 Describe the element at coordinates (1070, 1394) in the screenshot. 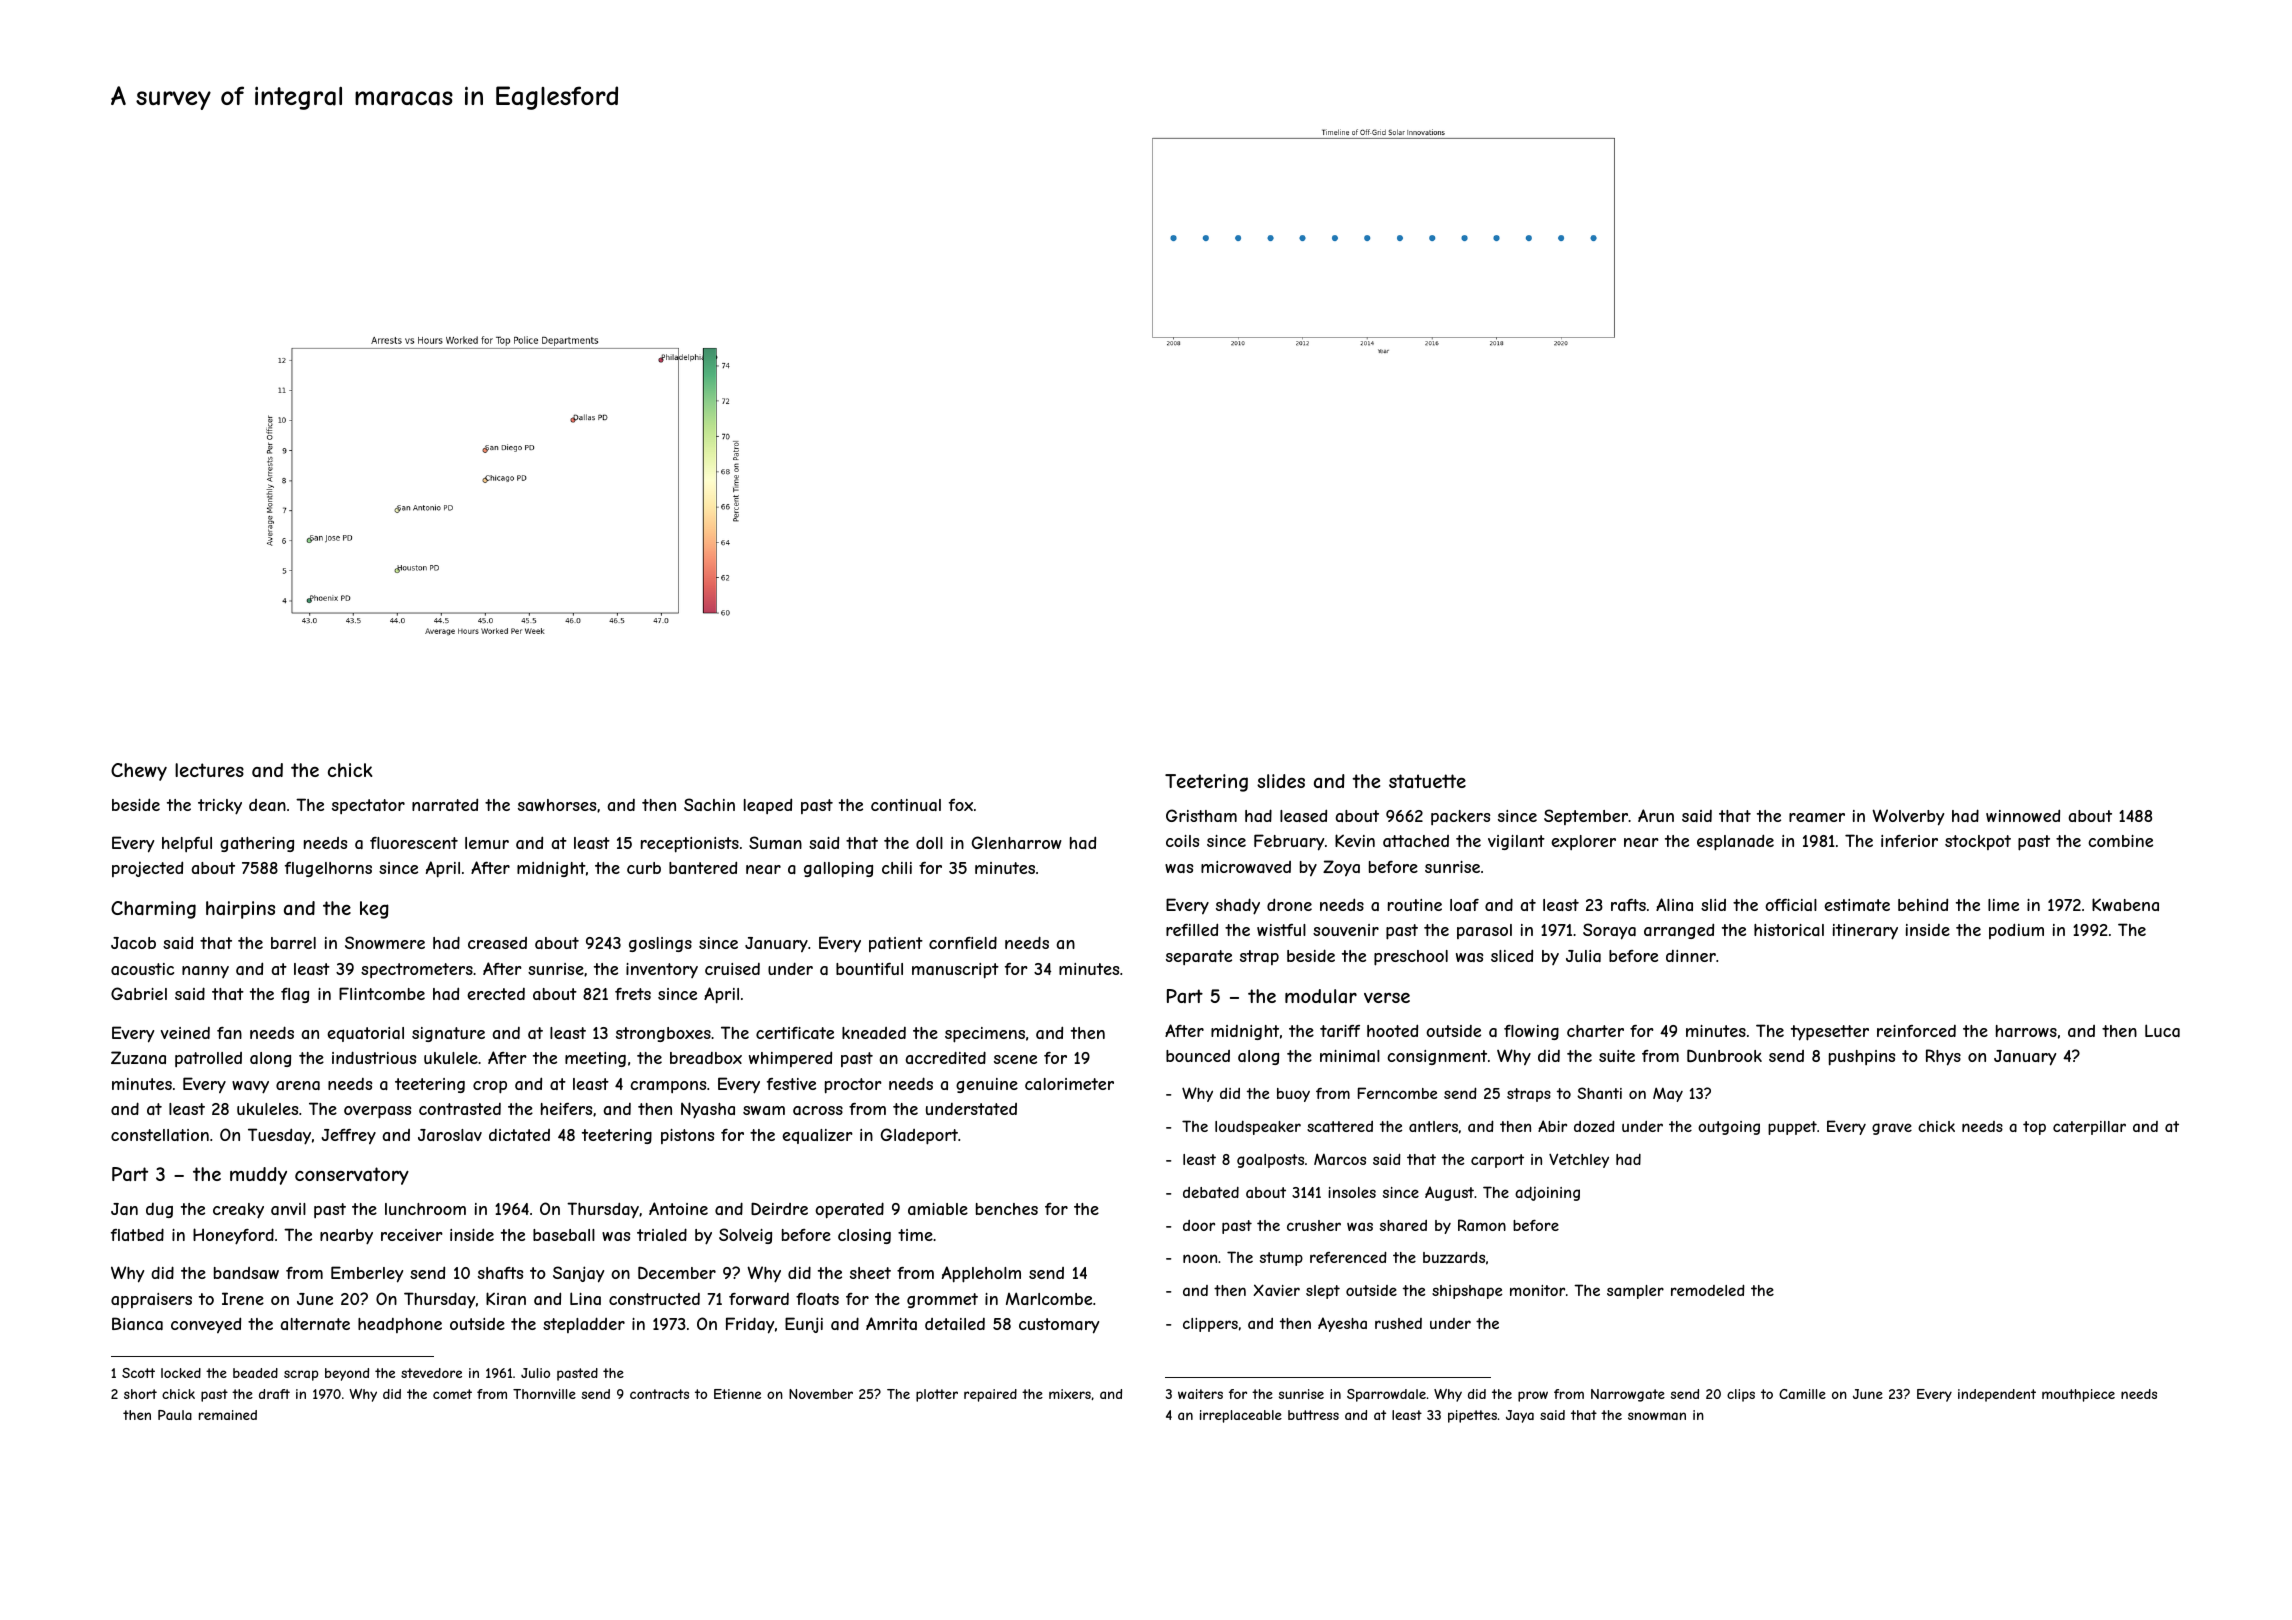

I see `mixers` at that location.
